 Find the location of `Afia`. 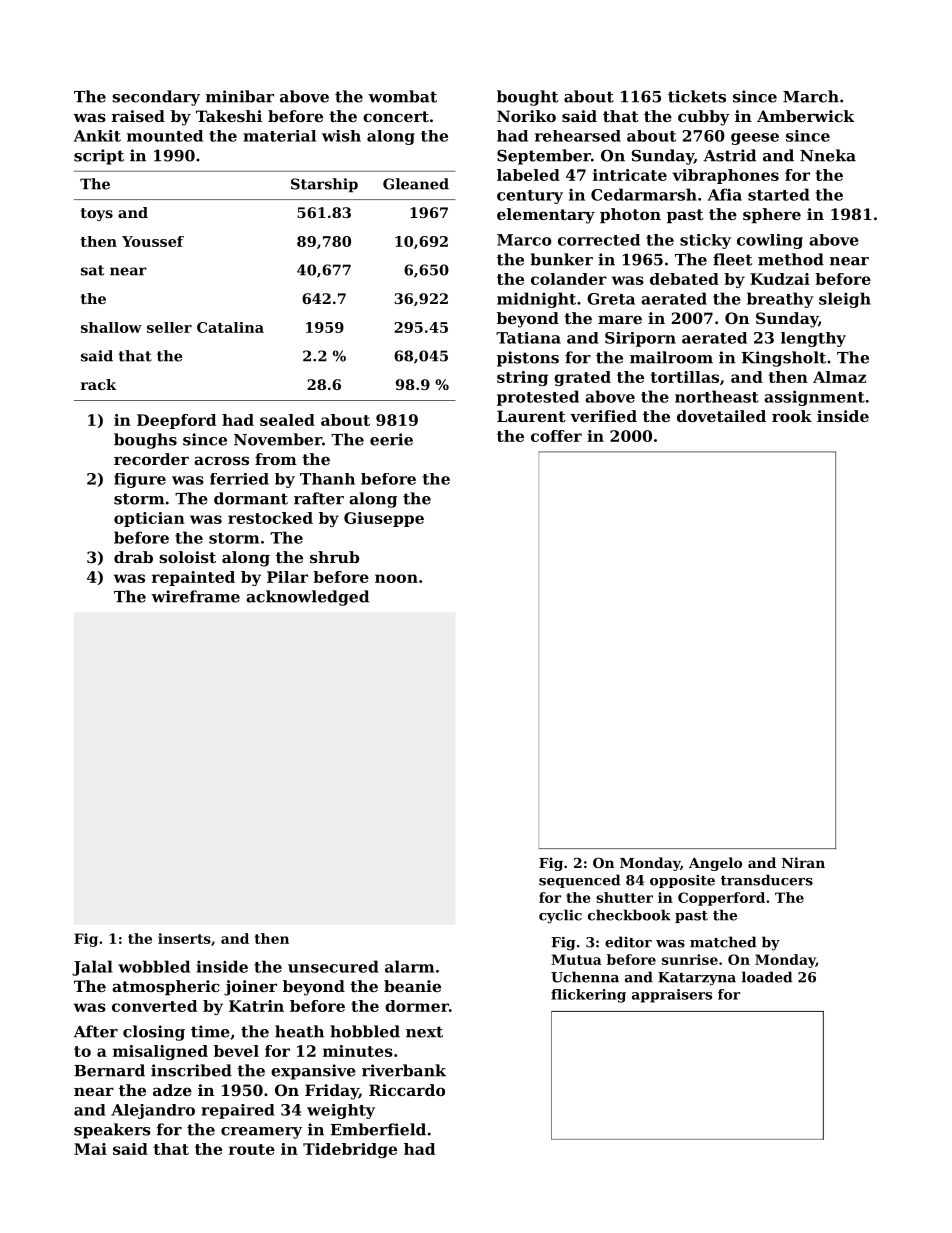

Afia is located at coordinates (725, 194).
